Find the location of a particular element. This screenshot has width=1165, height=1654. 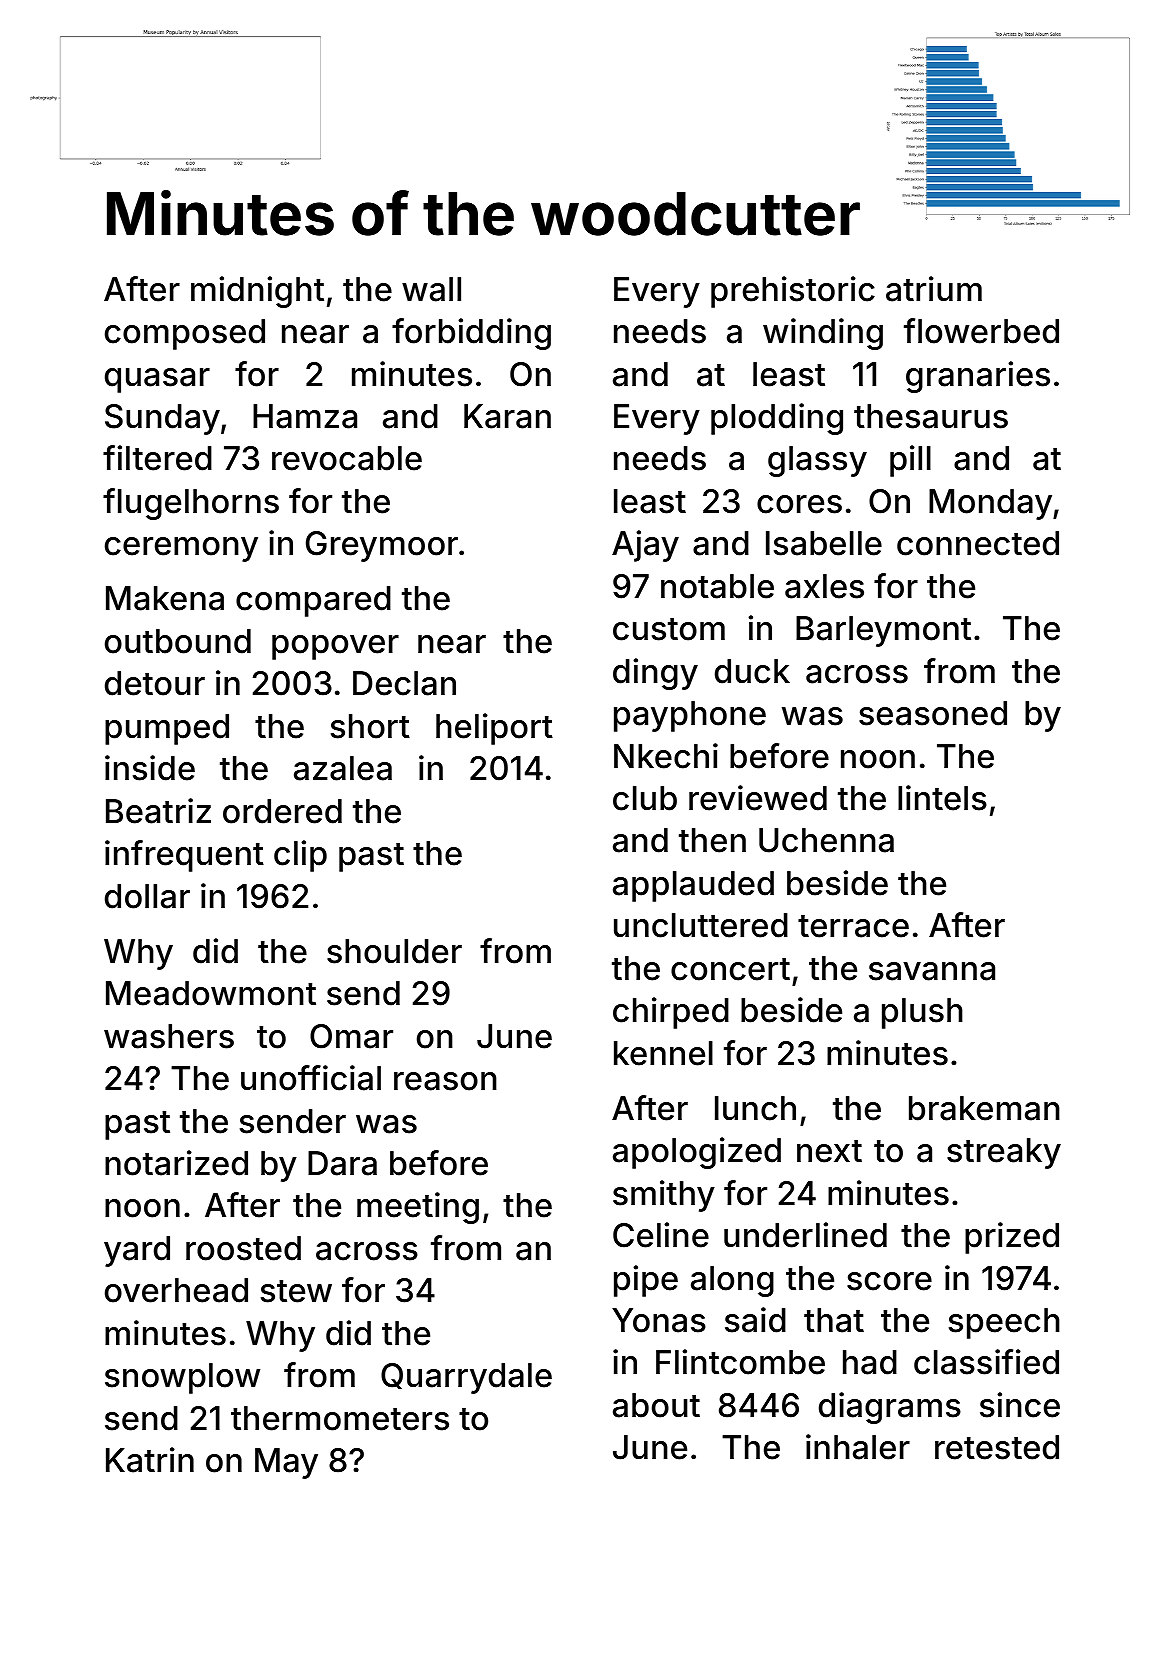

midnight is located at coordinates (257, 292).
